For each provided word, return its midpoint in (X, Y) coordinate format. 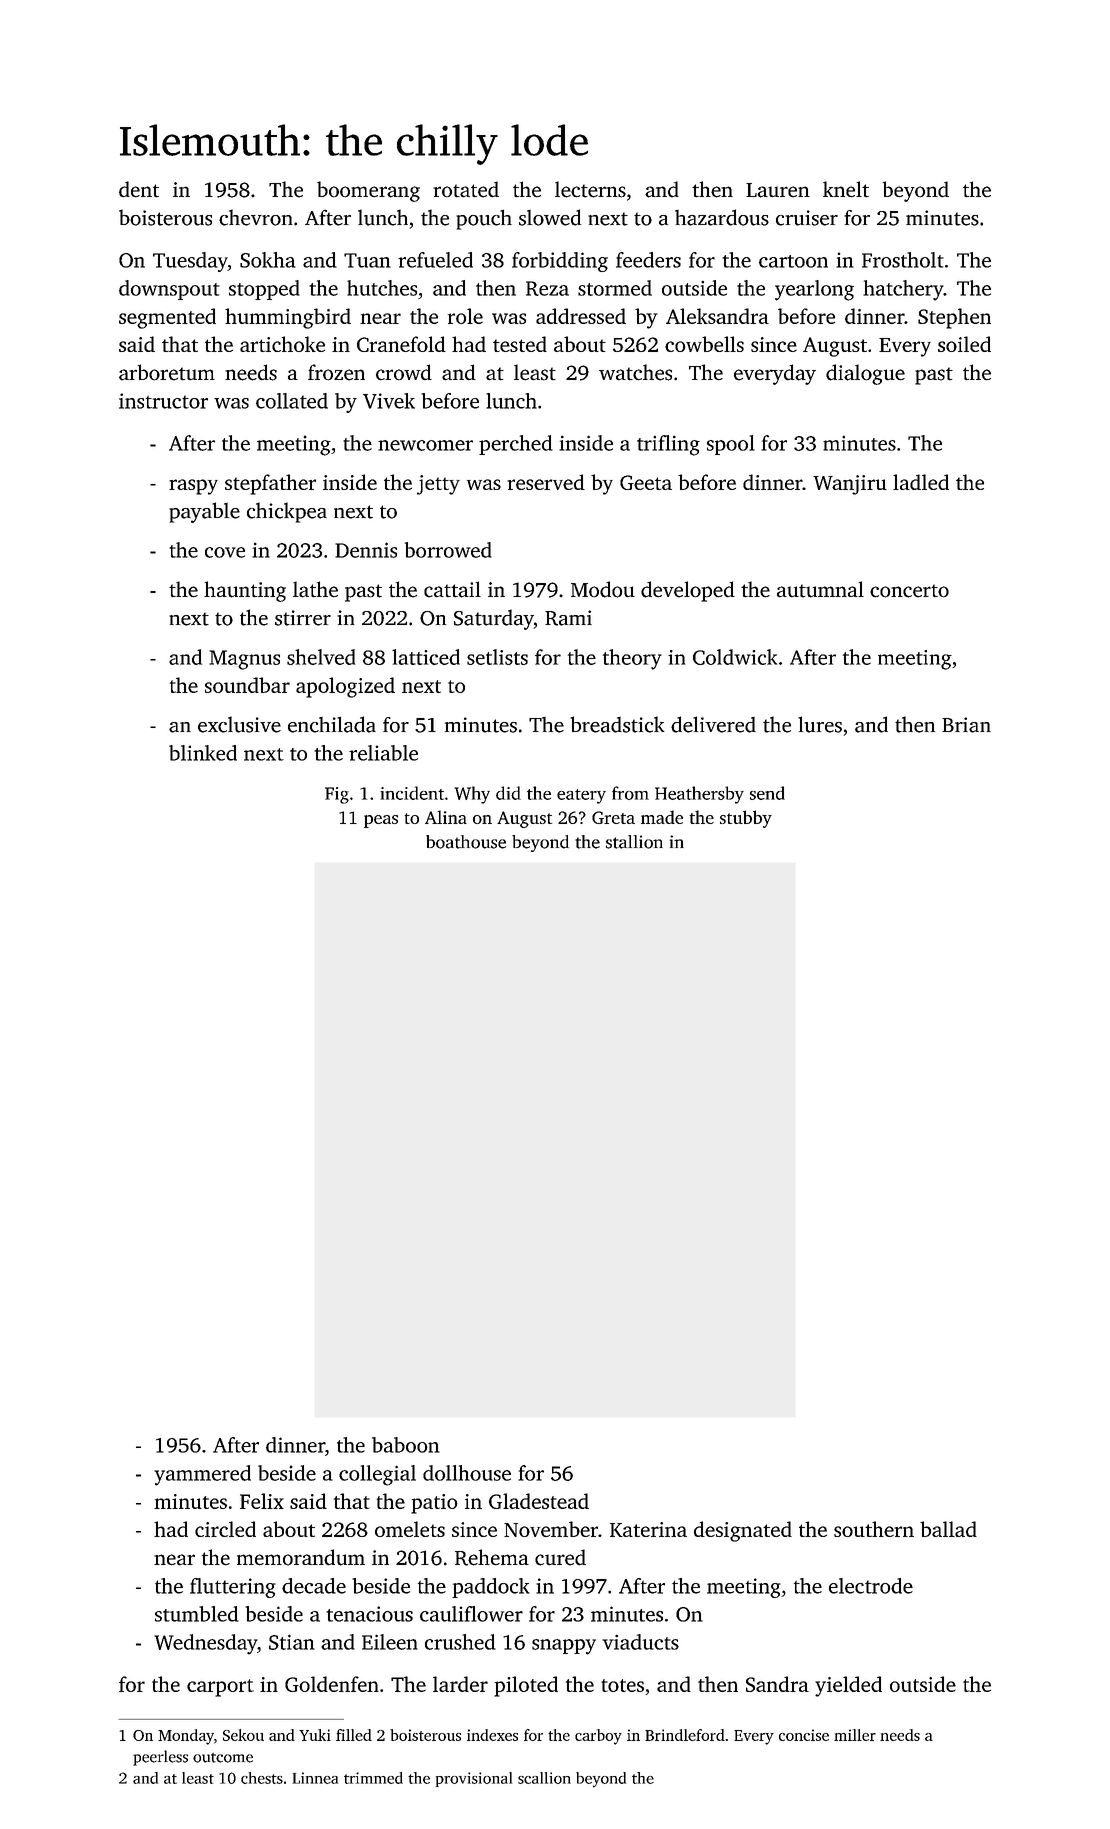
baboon (406, 1445)
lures (820, 724)
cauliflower (471, 1614)
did (508, 793)
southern (874, 1529)
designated (743, 1531)
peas (381, 821)
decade (314, 1586)
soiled (964, 344)
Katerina (648, 1529)
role (465, 316)
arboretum (167, 372)
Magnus (244, 660)
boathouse (466, 842)
